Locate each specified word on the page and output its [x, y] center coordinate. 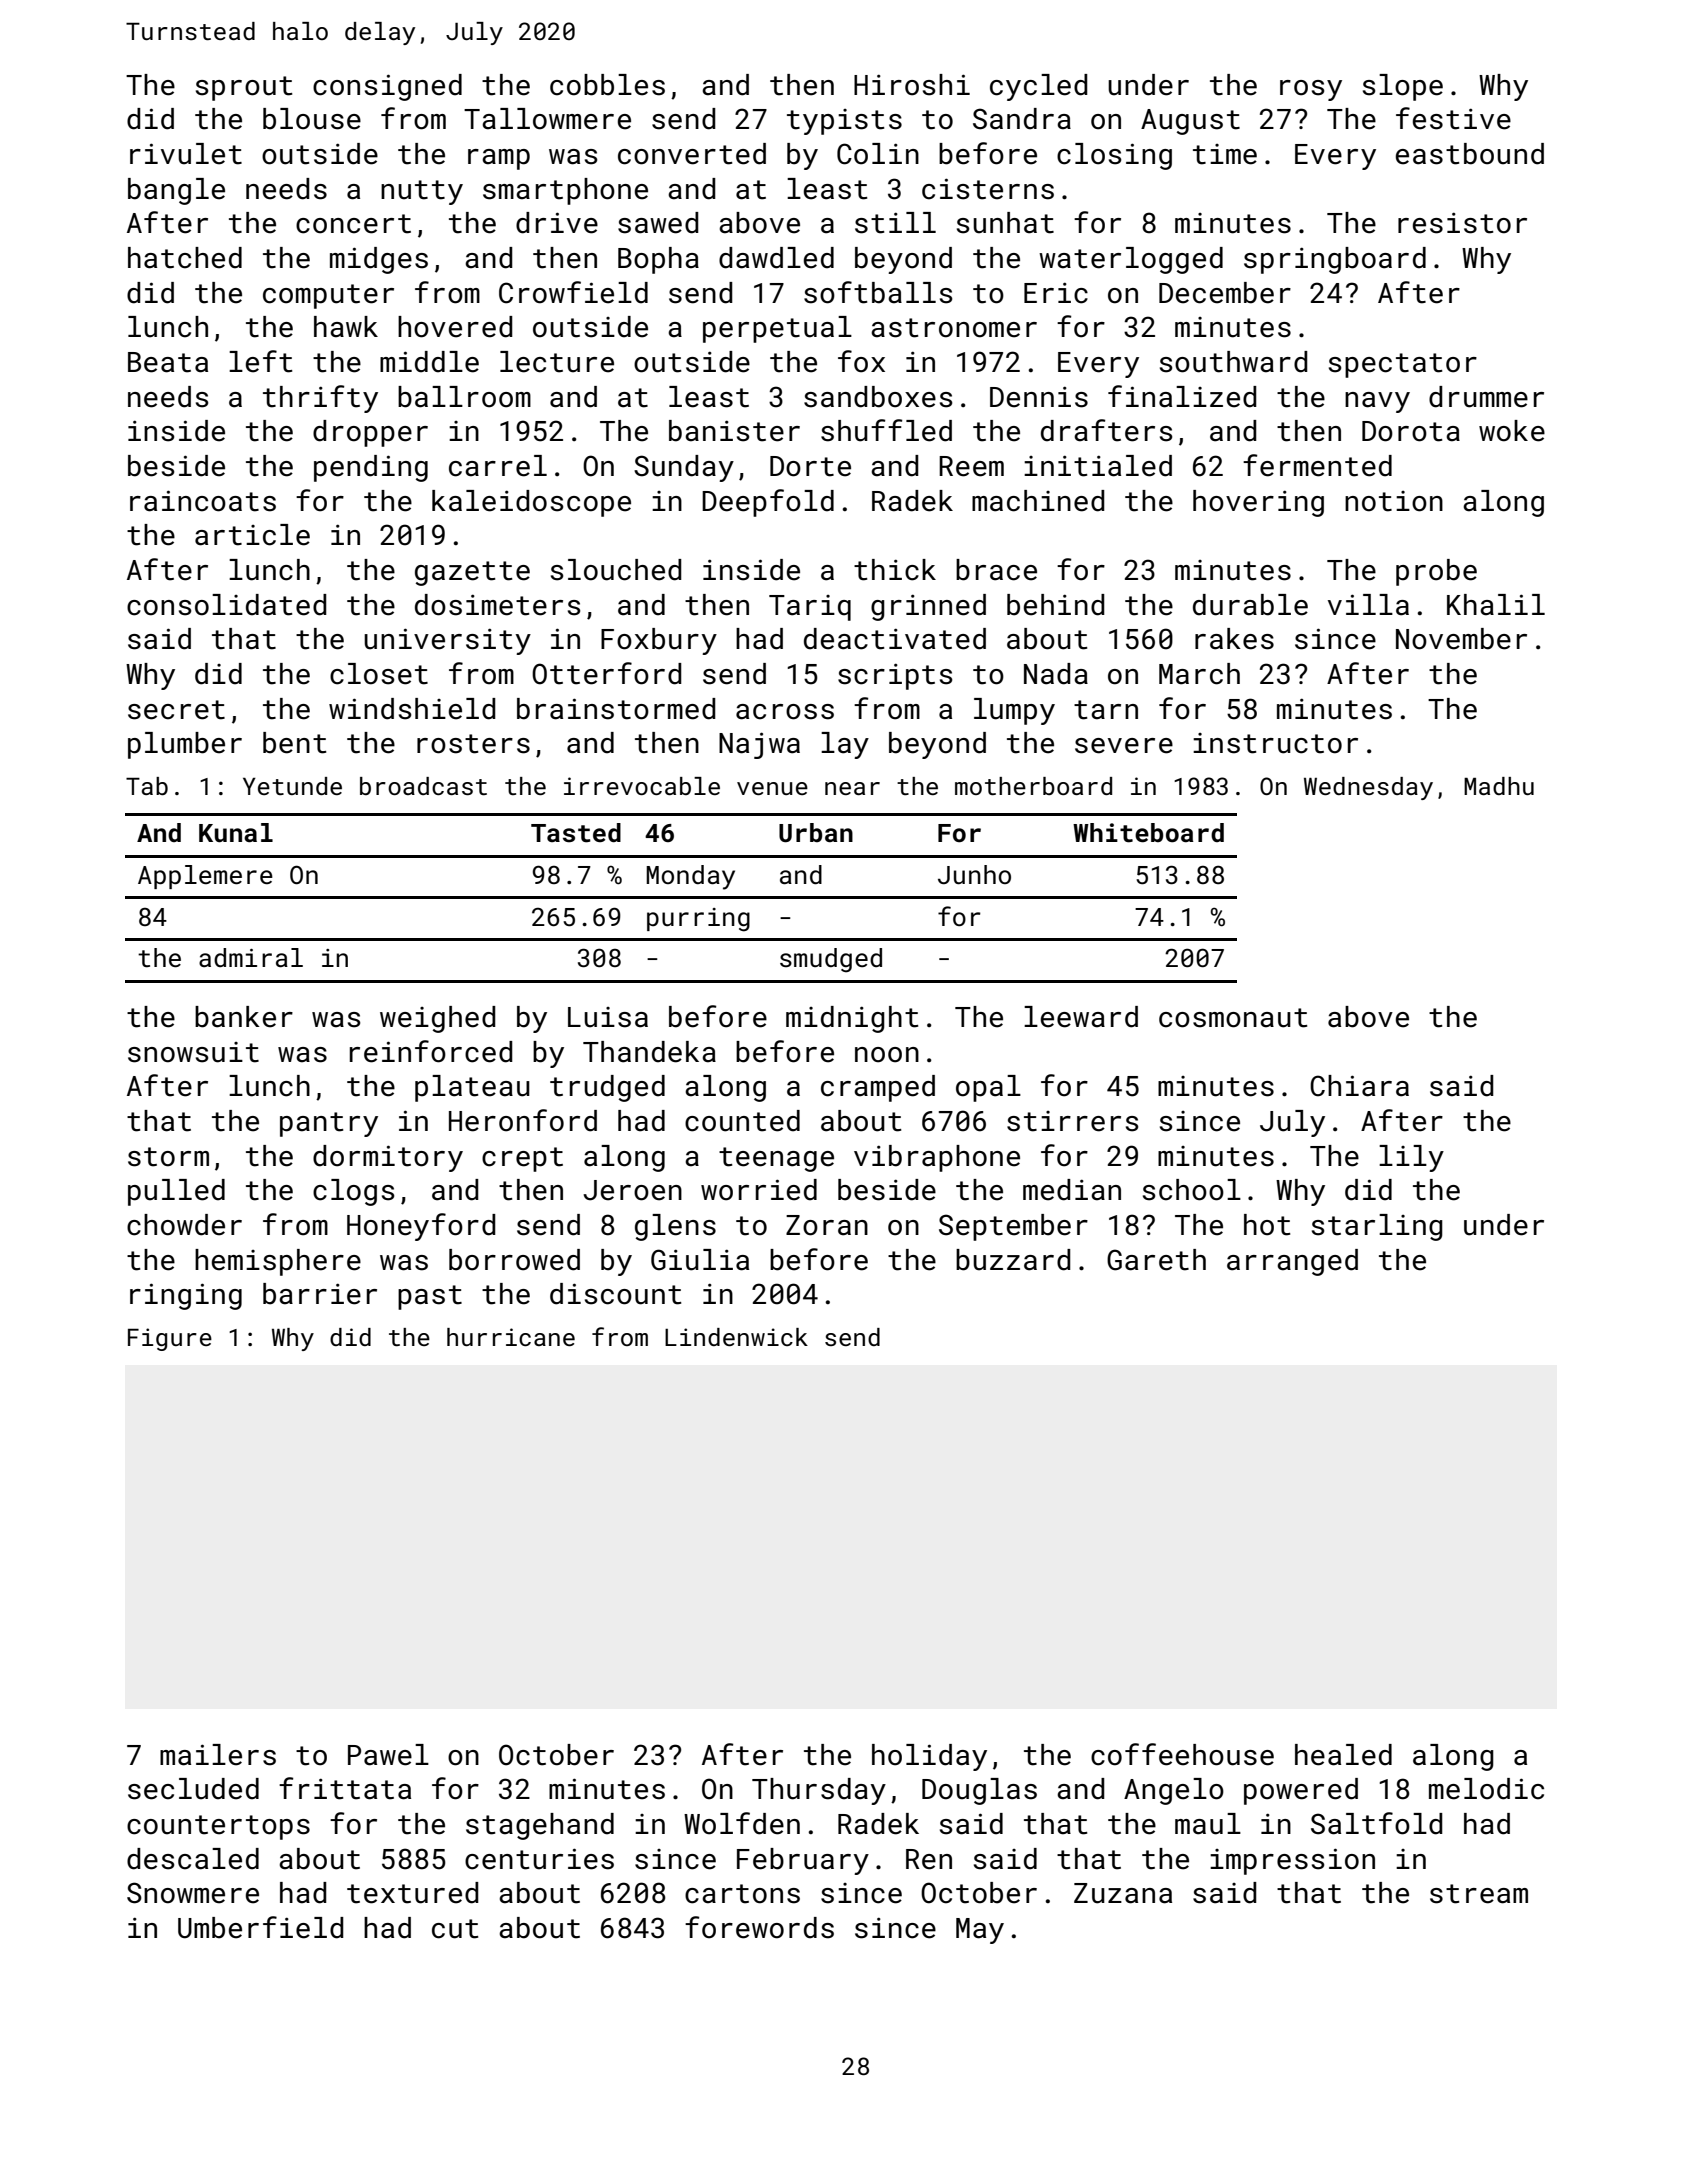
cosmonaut [1233, 1018]
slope [1403, 87]
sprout [244, 88]
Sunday [684, 468]
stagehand [540, 1826]
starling [1377, 1227]
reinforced [431, 1051]
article [252, 535]
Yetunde [292, 786]
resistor [1462, 223]
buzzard [1013, 1260]
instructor [1275, 743]
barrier [320, 1294]
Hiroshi [912, 85]
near [852, 788]
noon [887, 1055]
